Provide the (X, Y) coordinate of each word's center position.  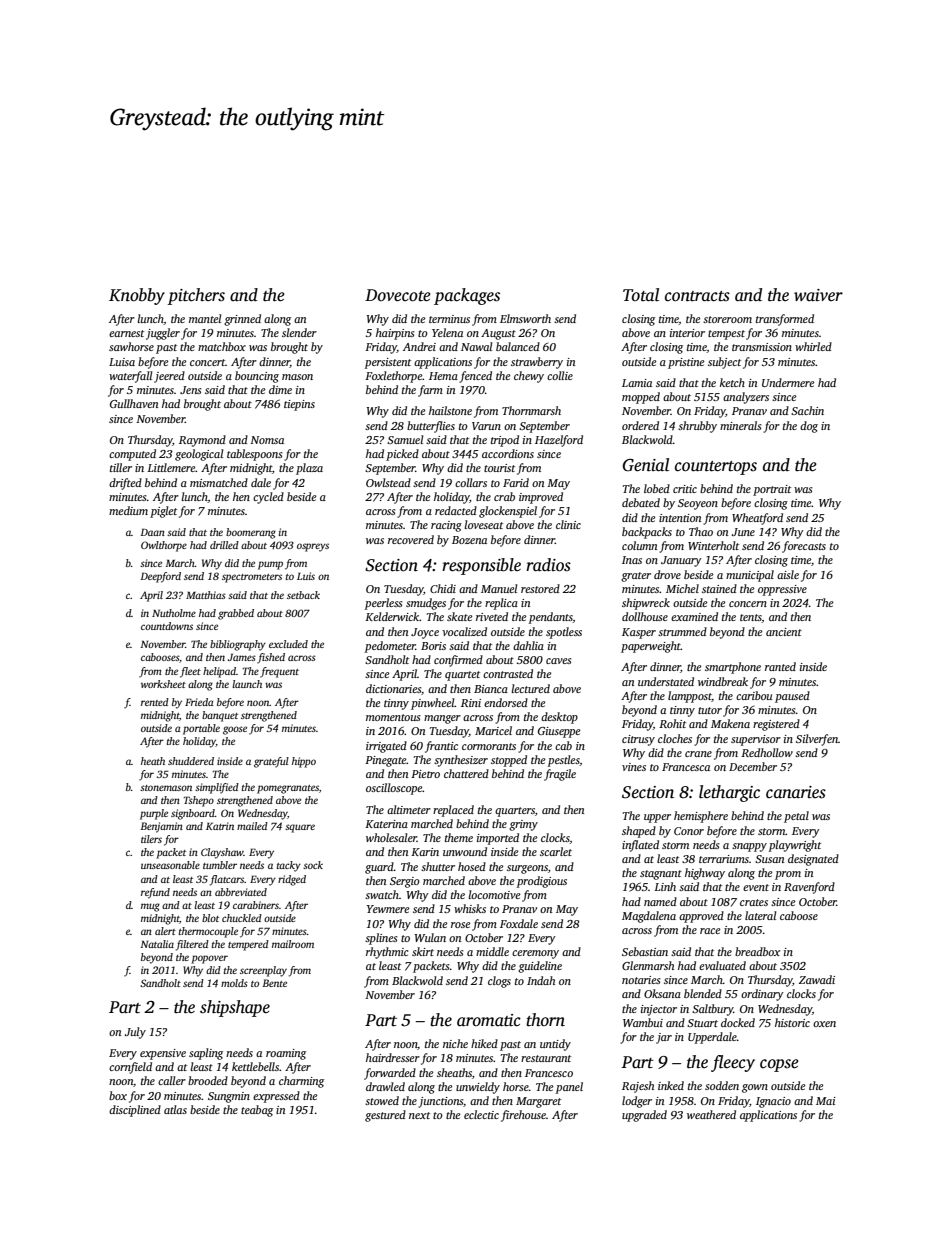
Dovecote (398, 295)
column (639, 545)
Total (641, 295)
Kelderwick (392, 616)
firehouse (523, 1116)
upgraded (644, 1116)
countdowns (167, 626)
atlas (175, 1109)
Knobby (137, 296)
